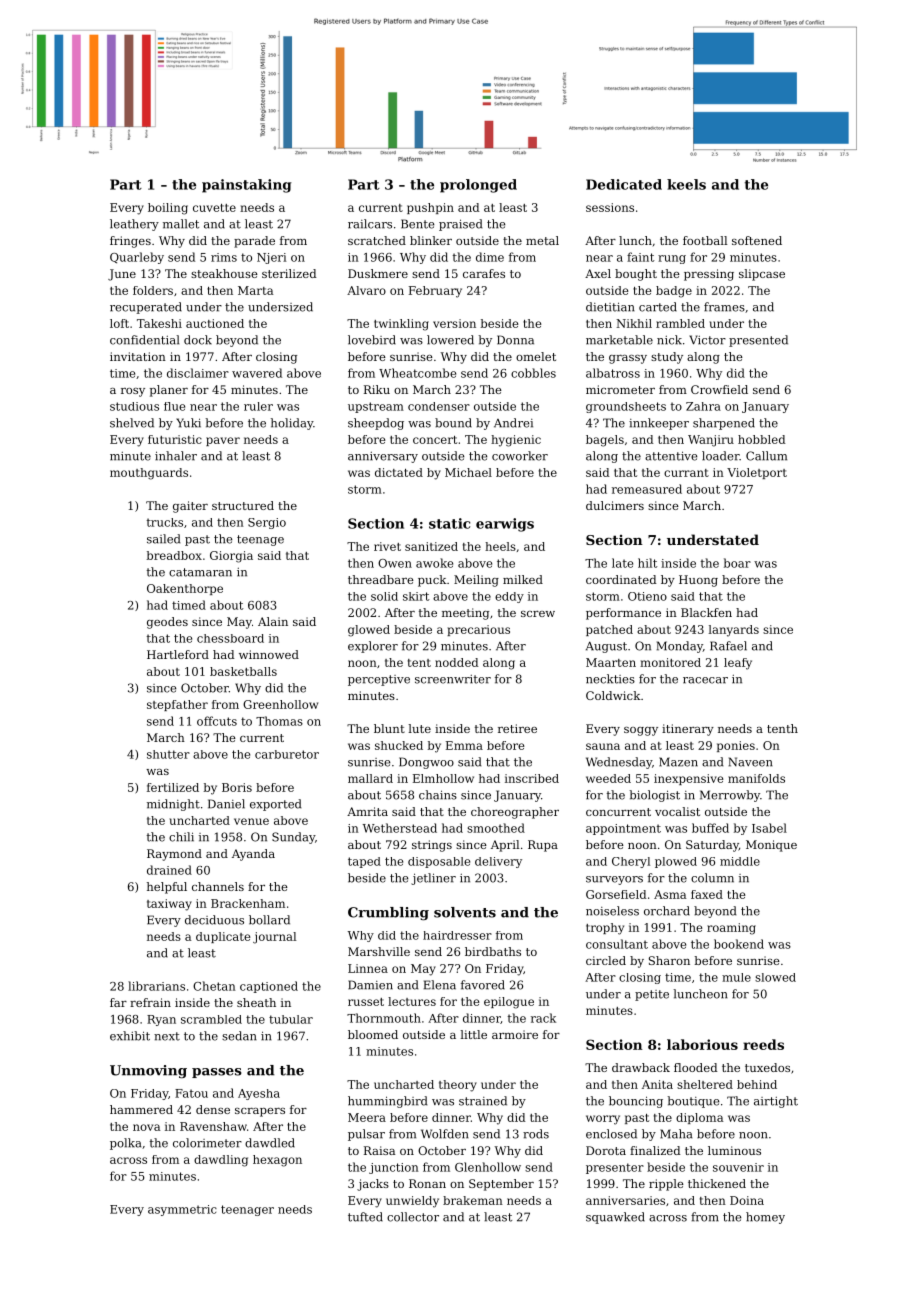  What do you see at coordinates (696, 1067) in the image?
I see `flooded` at bounding box center [696, 1067].
